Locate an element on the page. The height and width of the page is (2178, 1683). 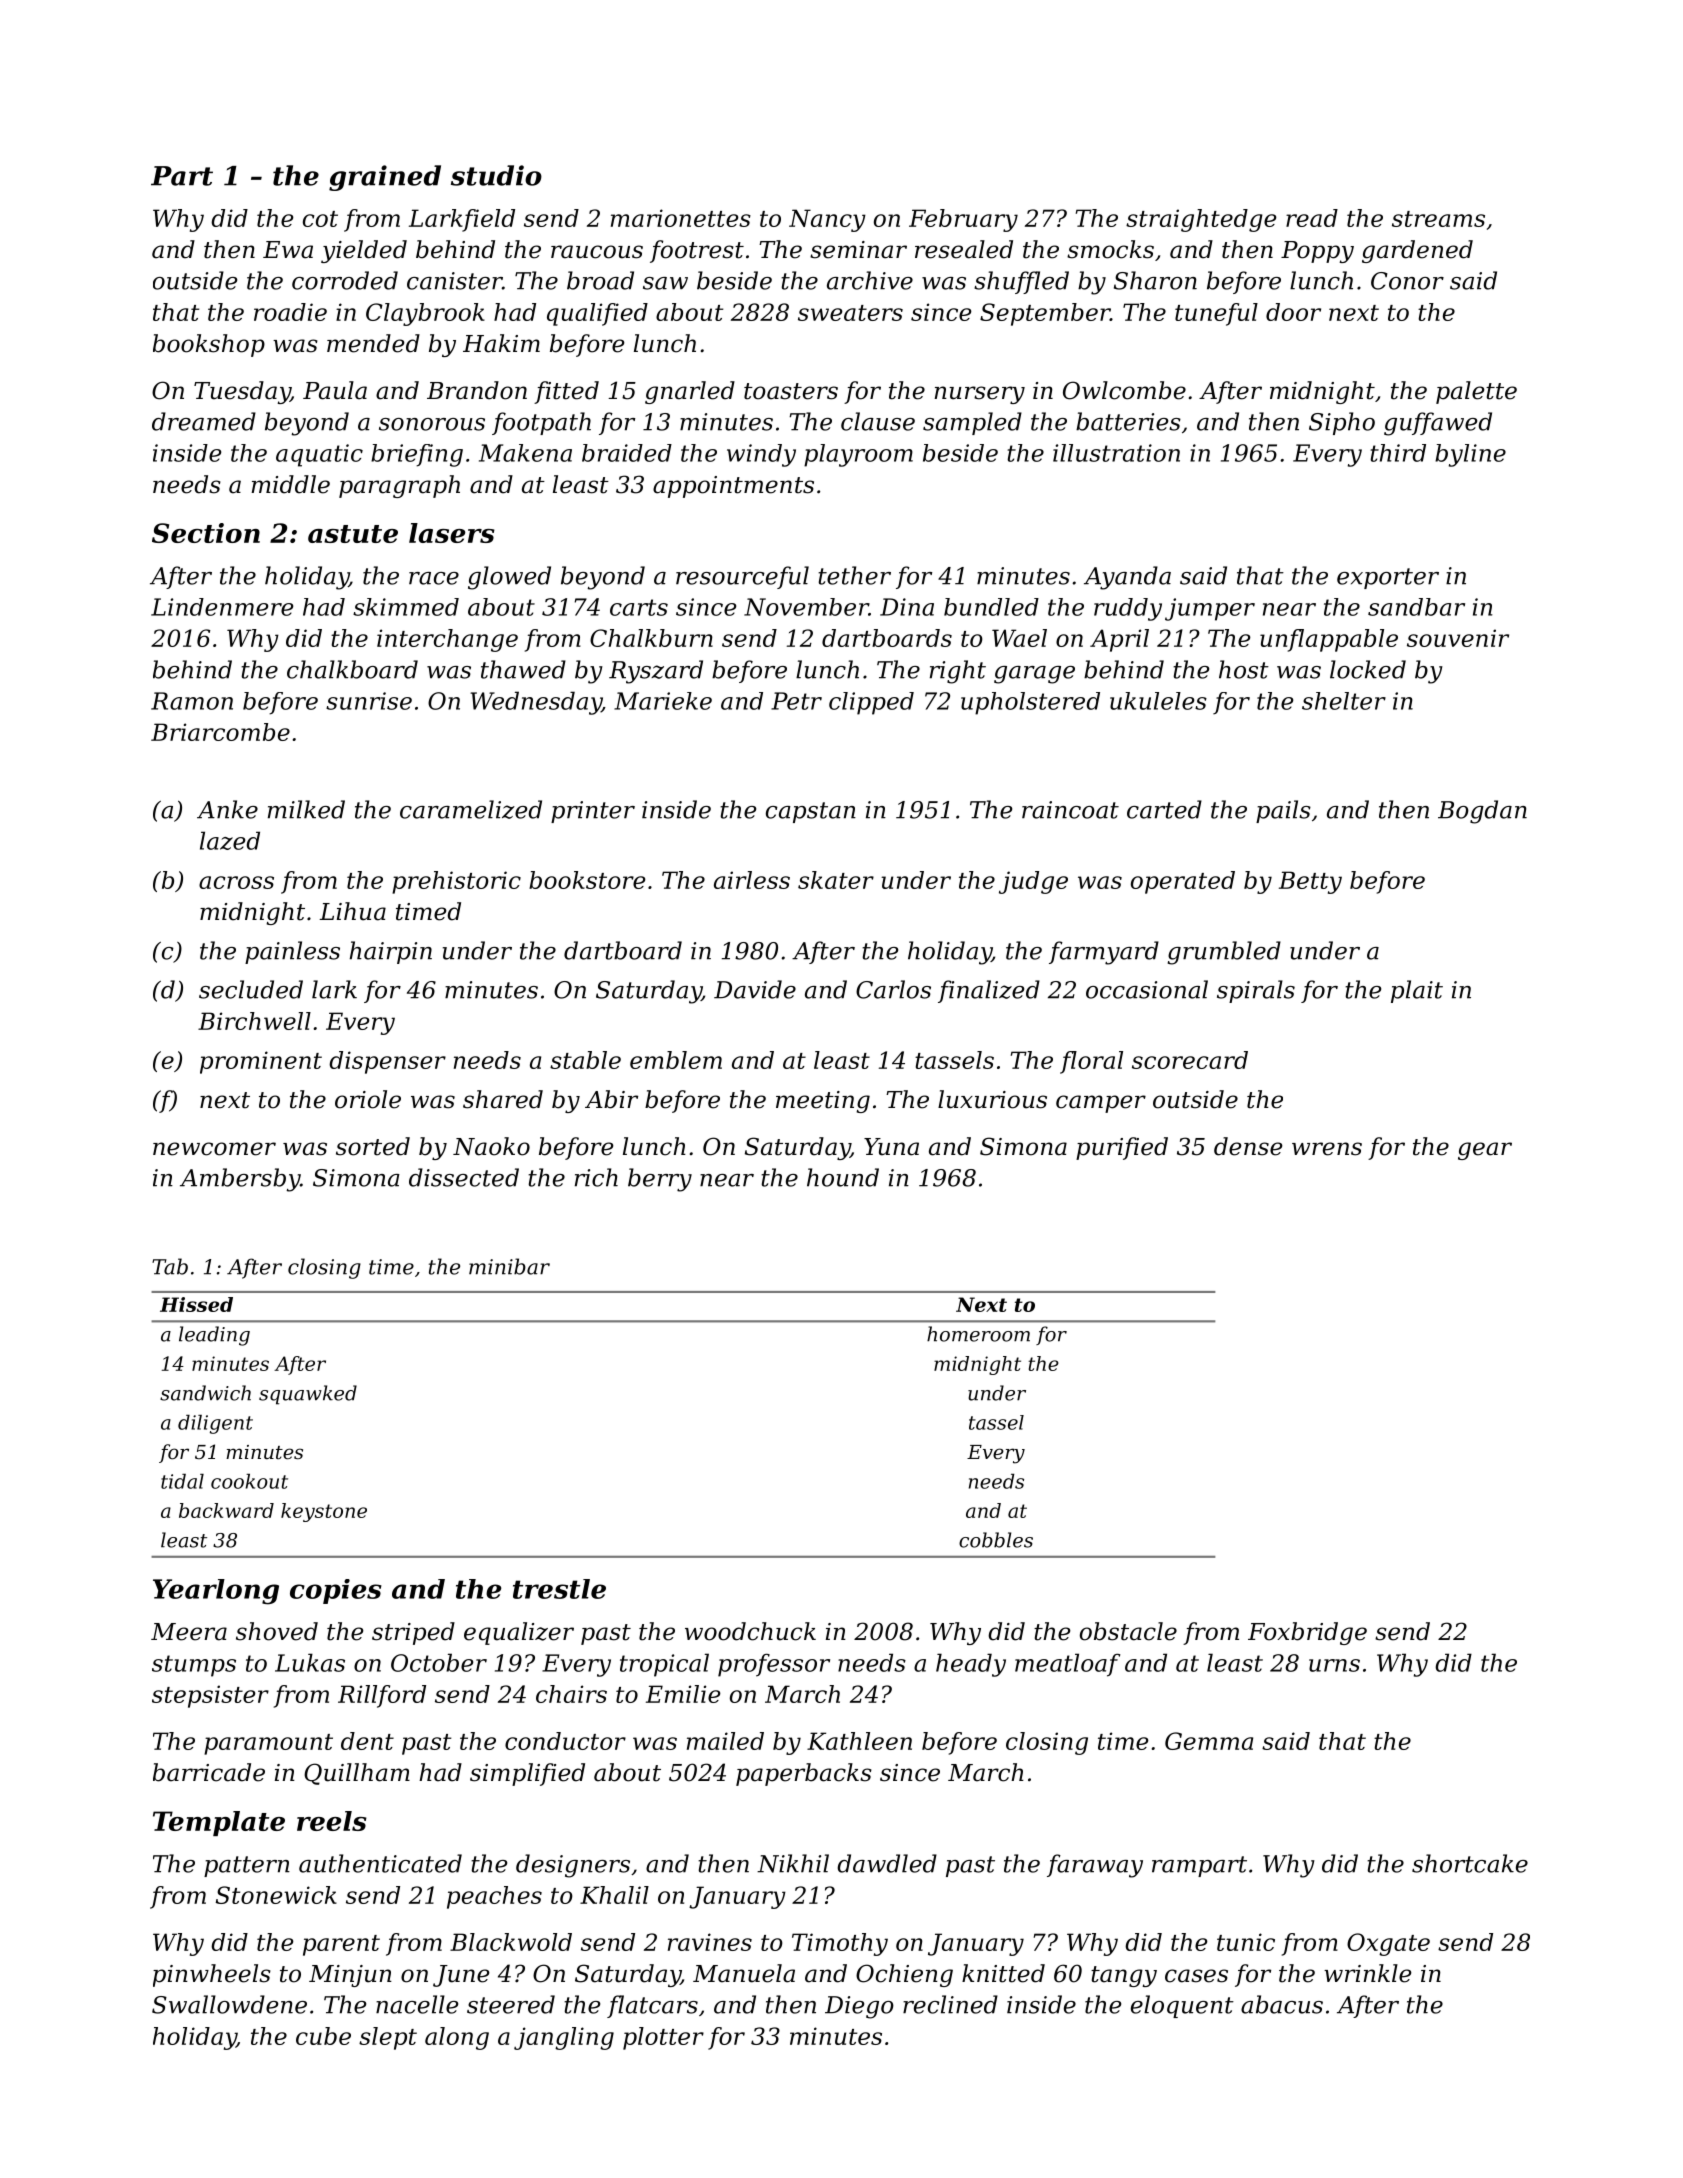
Sipho is located at coordinates (1342, 423).
